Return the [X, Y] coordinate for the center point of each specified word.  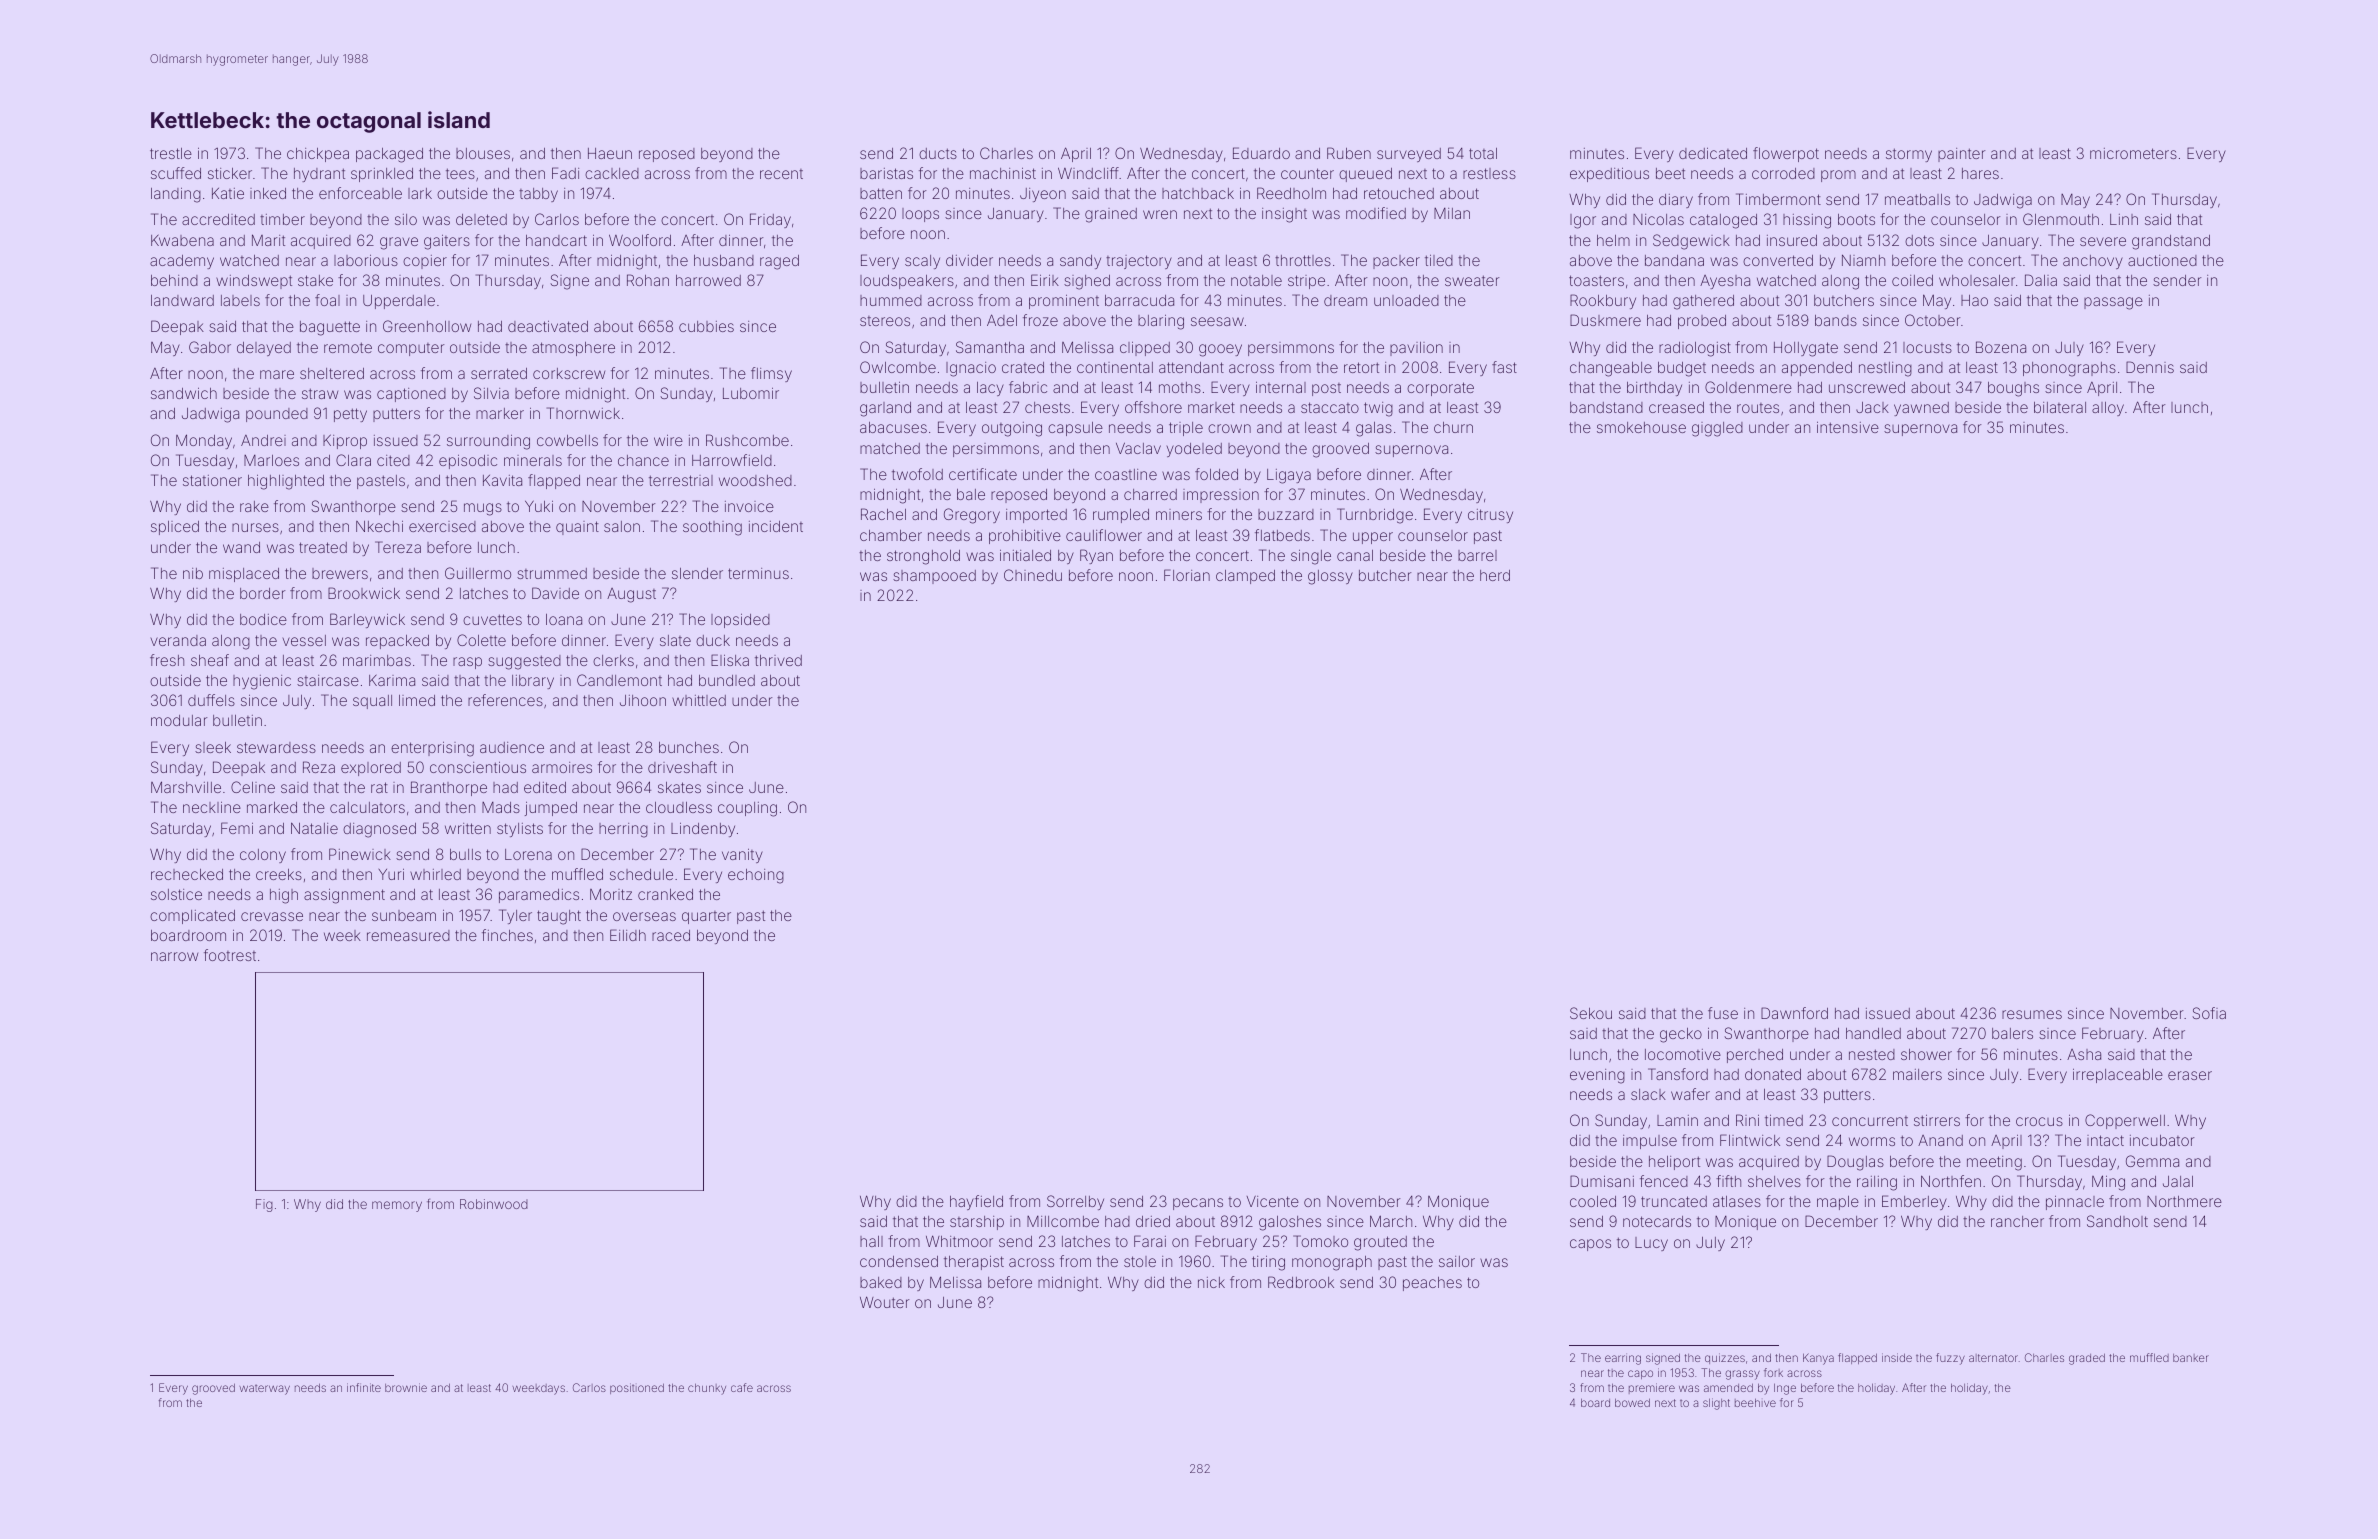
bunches [689, 747]
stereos [885, 321]
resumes [2032, 1014]
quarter [706, 917]
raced [671, 935]
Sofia [2209, 1013]
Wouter [885, 1302]
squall [372, 702]
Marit [268, 240]
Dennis [2150, 367]
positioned [637, 1388]
